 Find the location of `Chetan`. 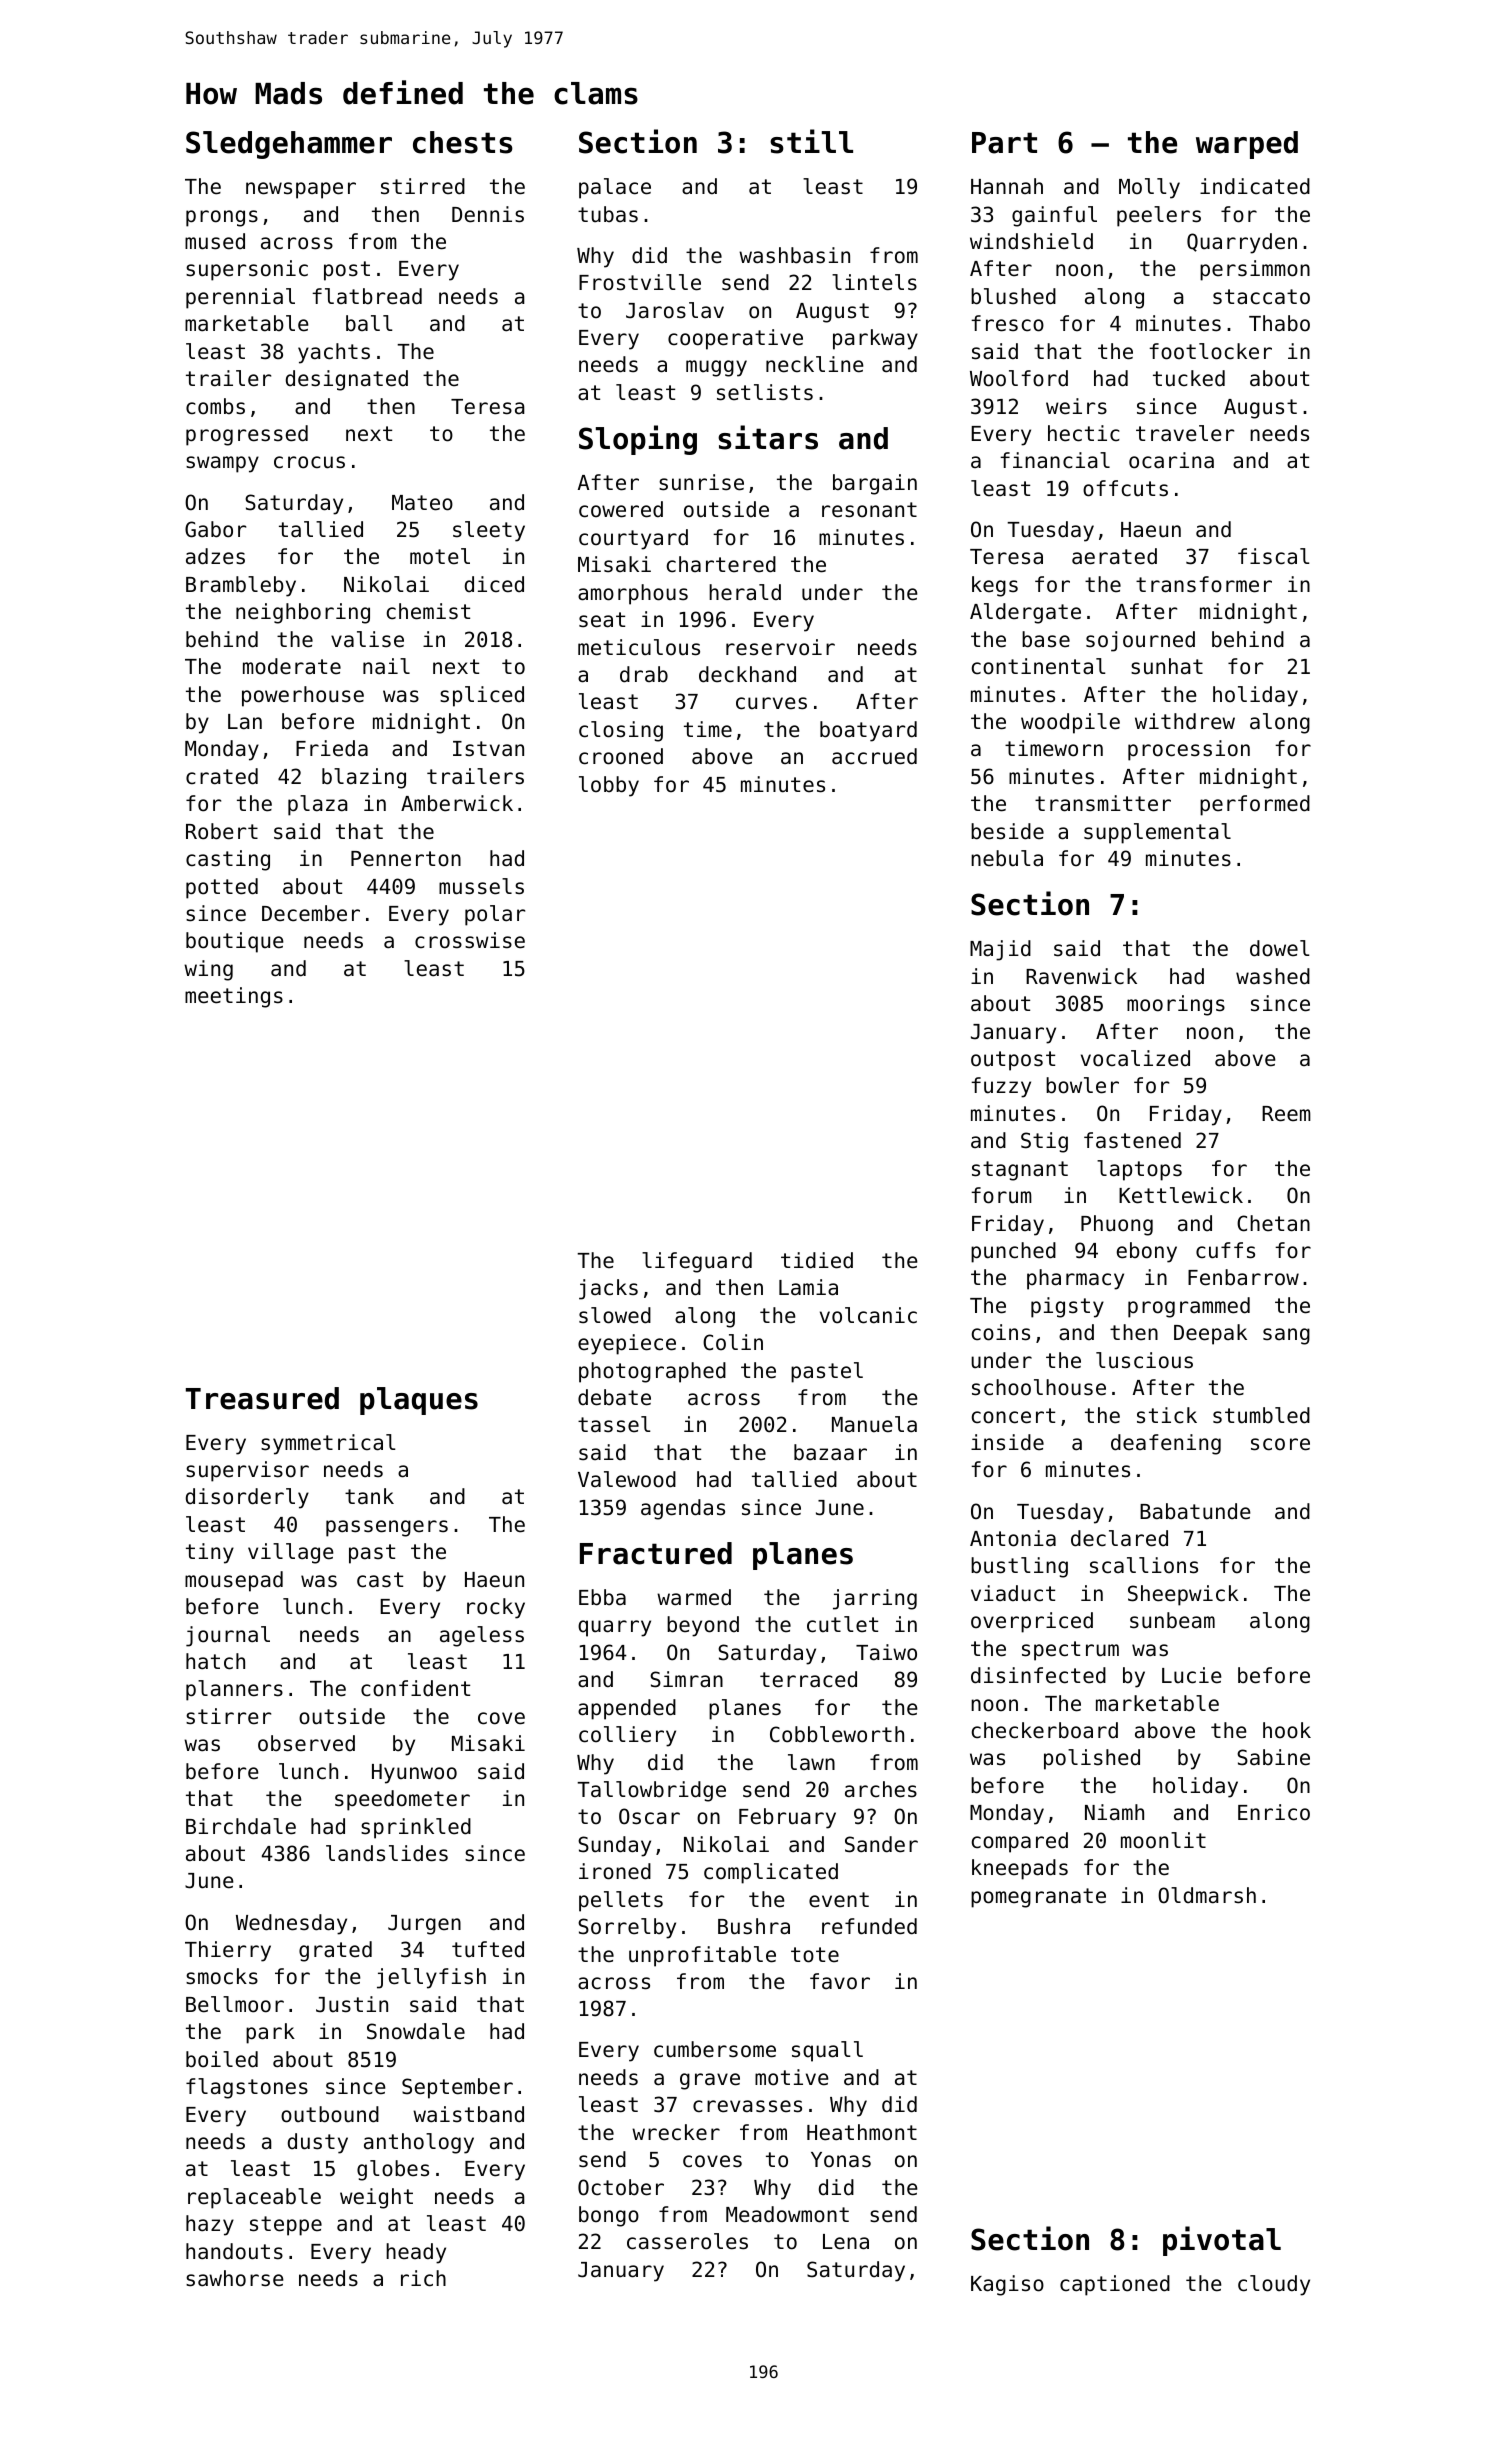

Chetan is located at coordinates (1273, 1223).
